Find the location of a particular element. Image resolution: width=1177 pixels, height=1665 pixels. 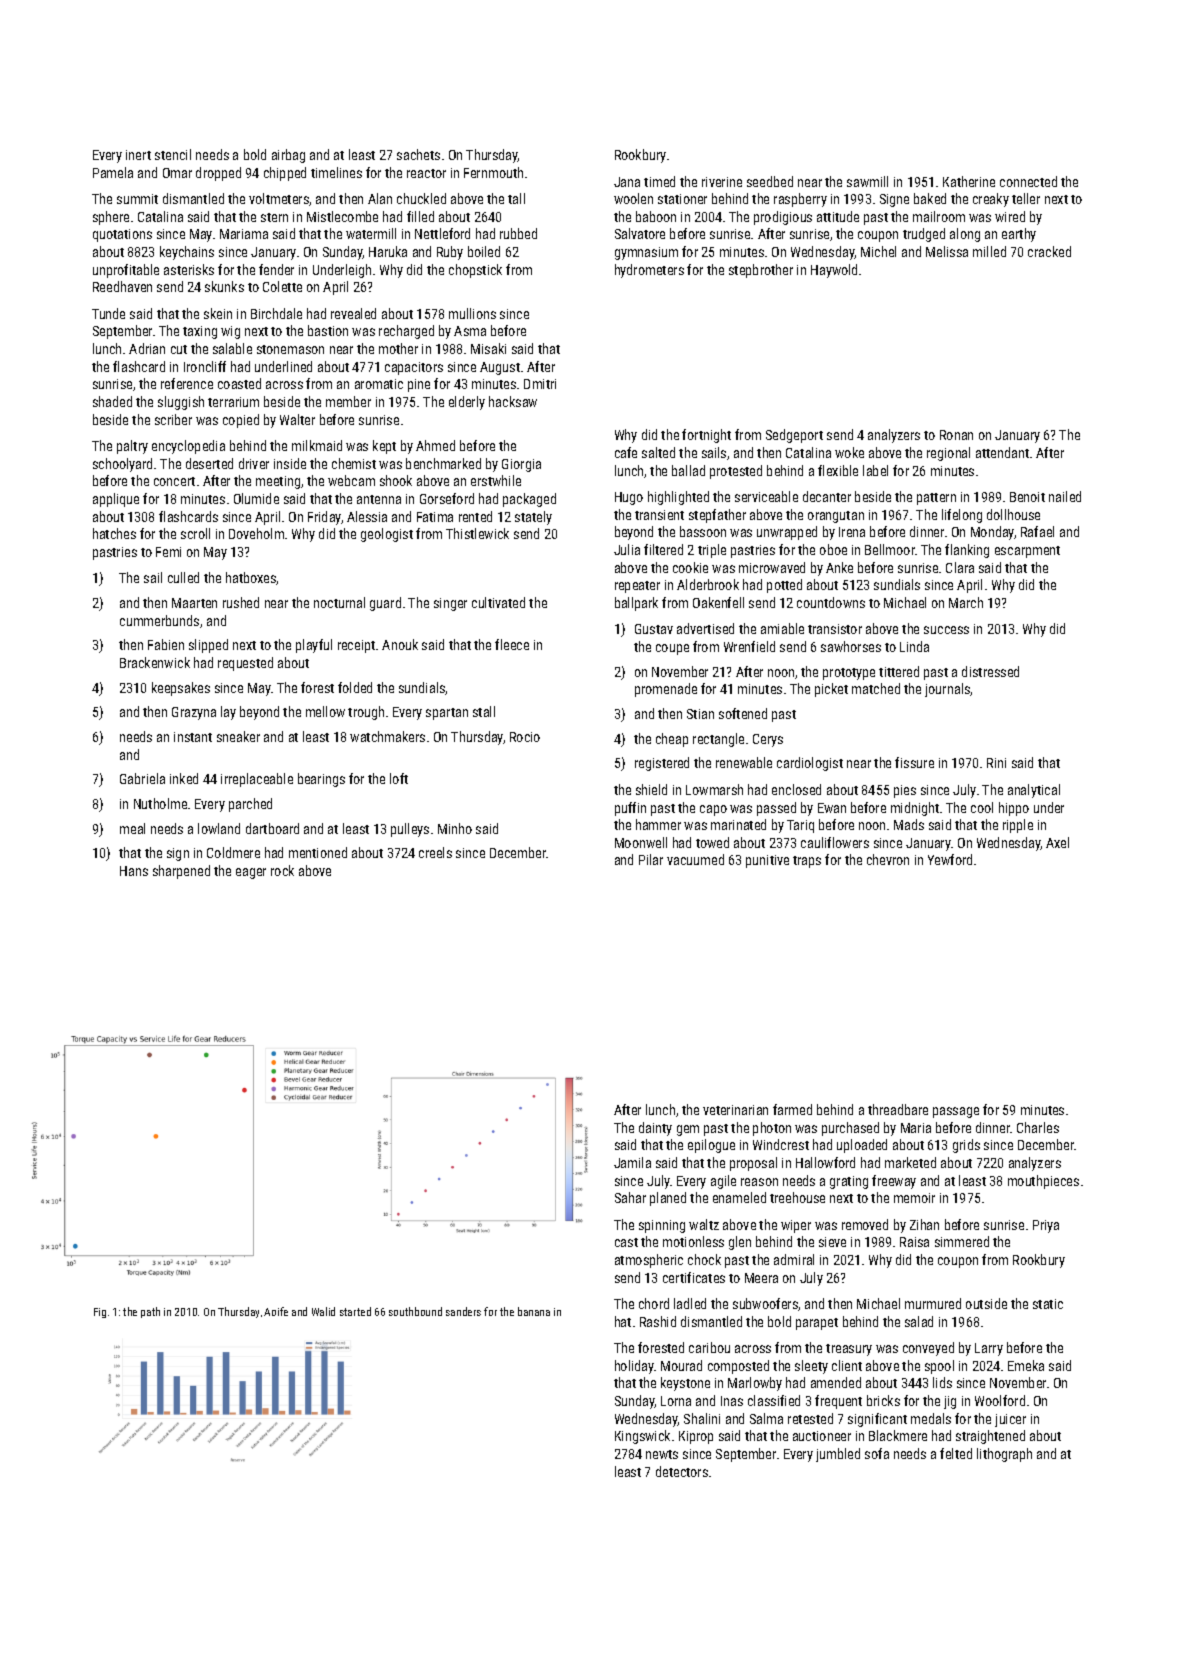

connected is located at coordinates (1028, 181).
